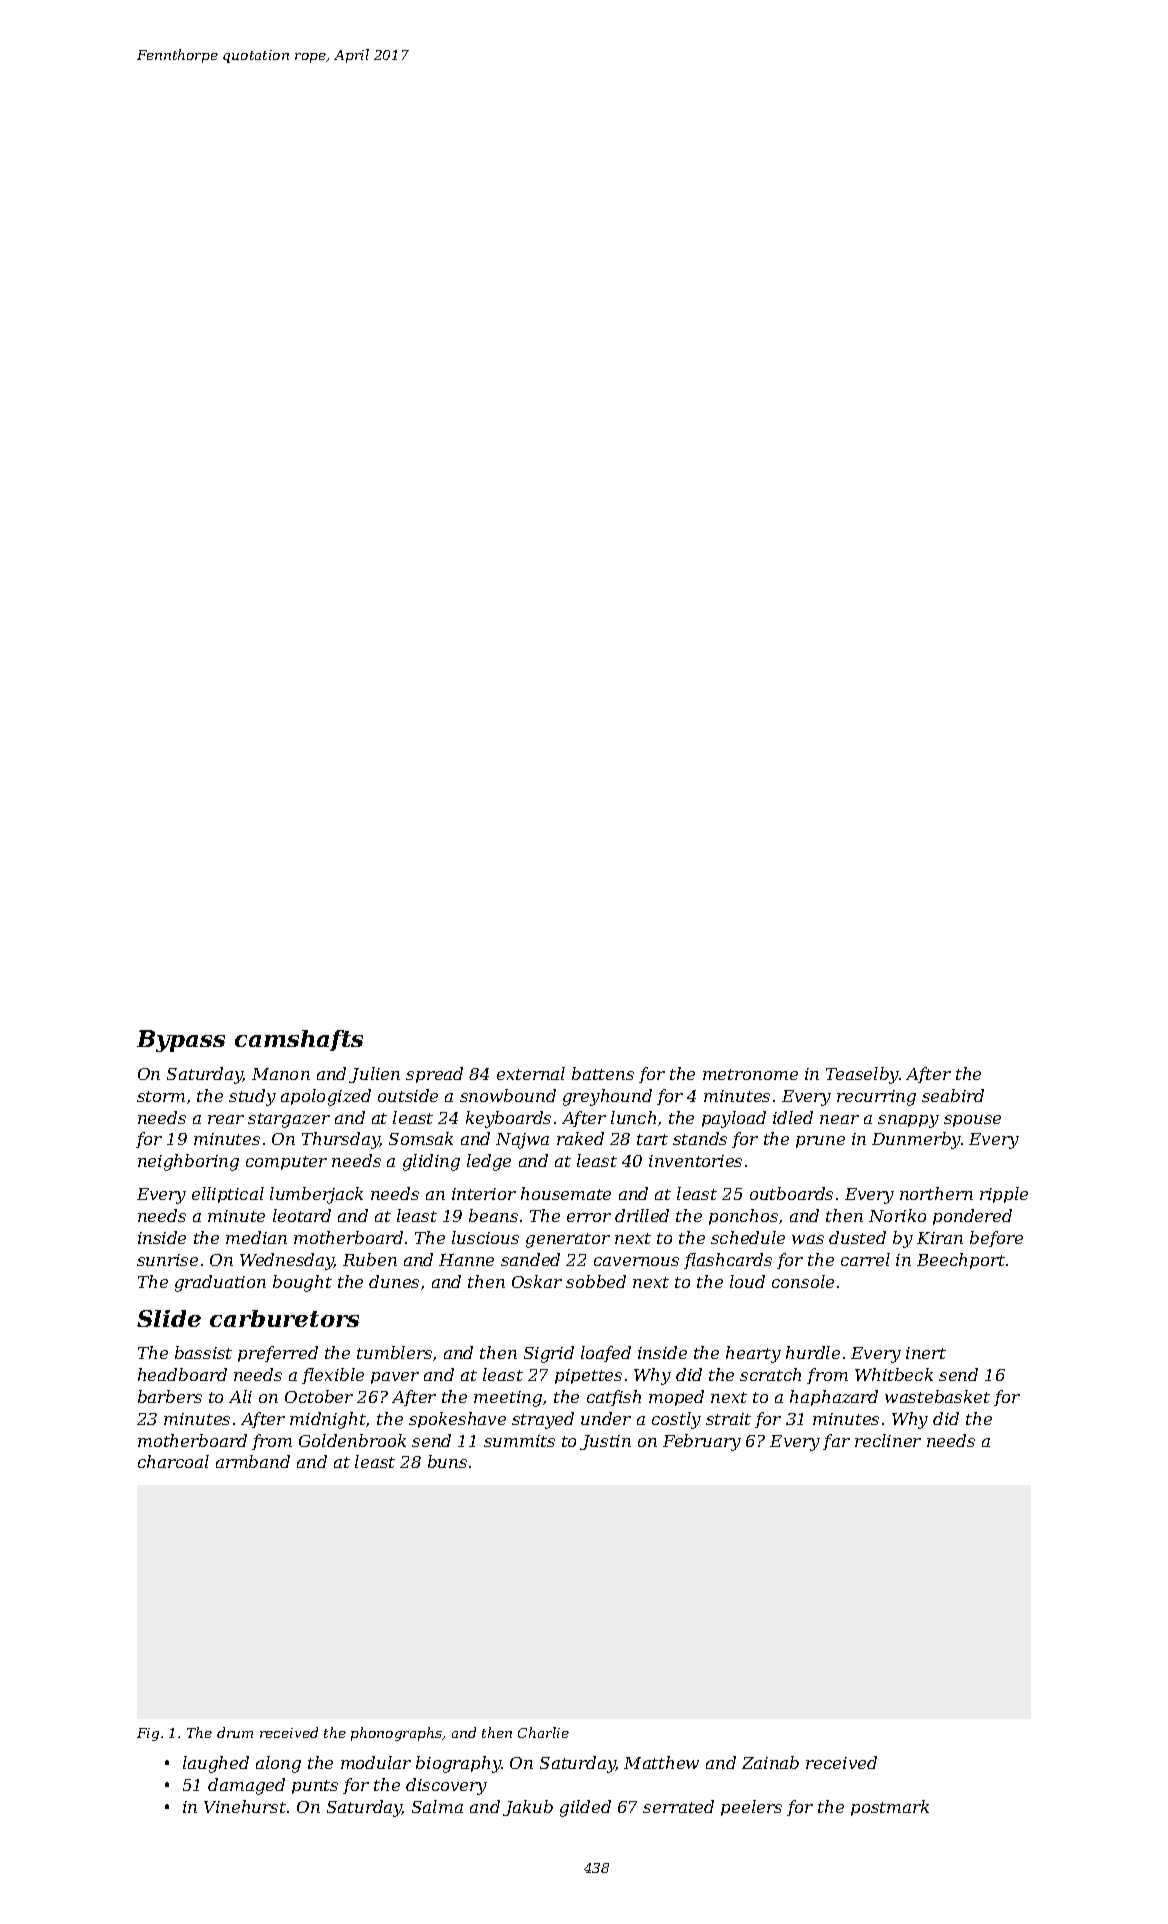 The height and width of the page is (1924, 1168). What do you see at coordinates (580, 1138) in the page?
I see `raked` at bounding box center [580, 1138].
